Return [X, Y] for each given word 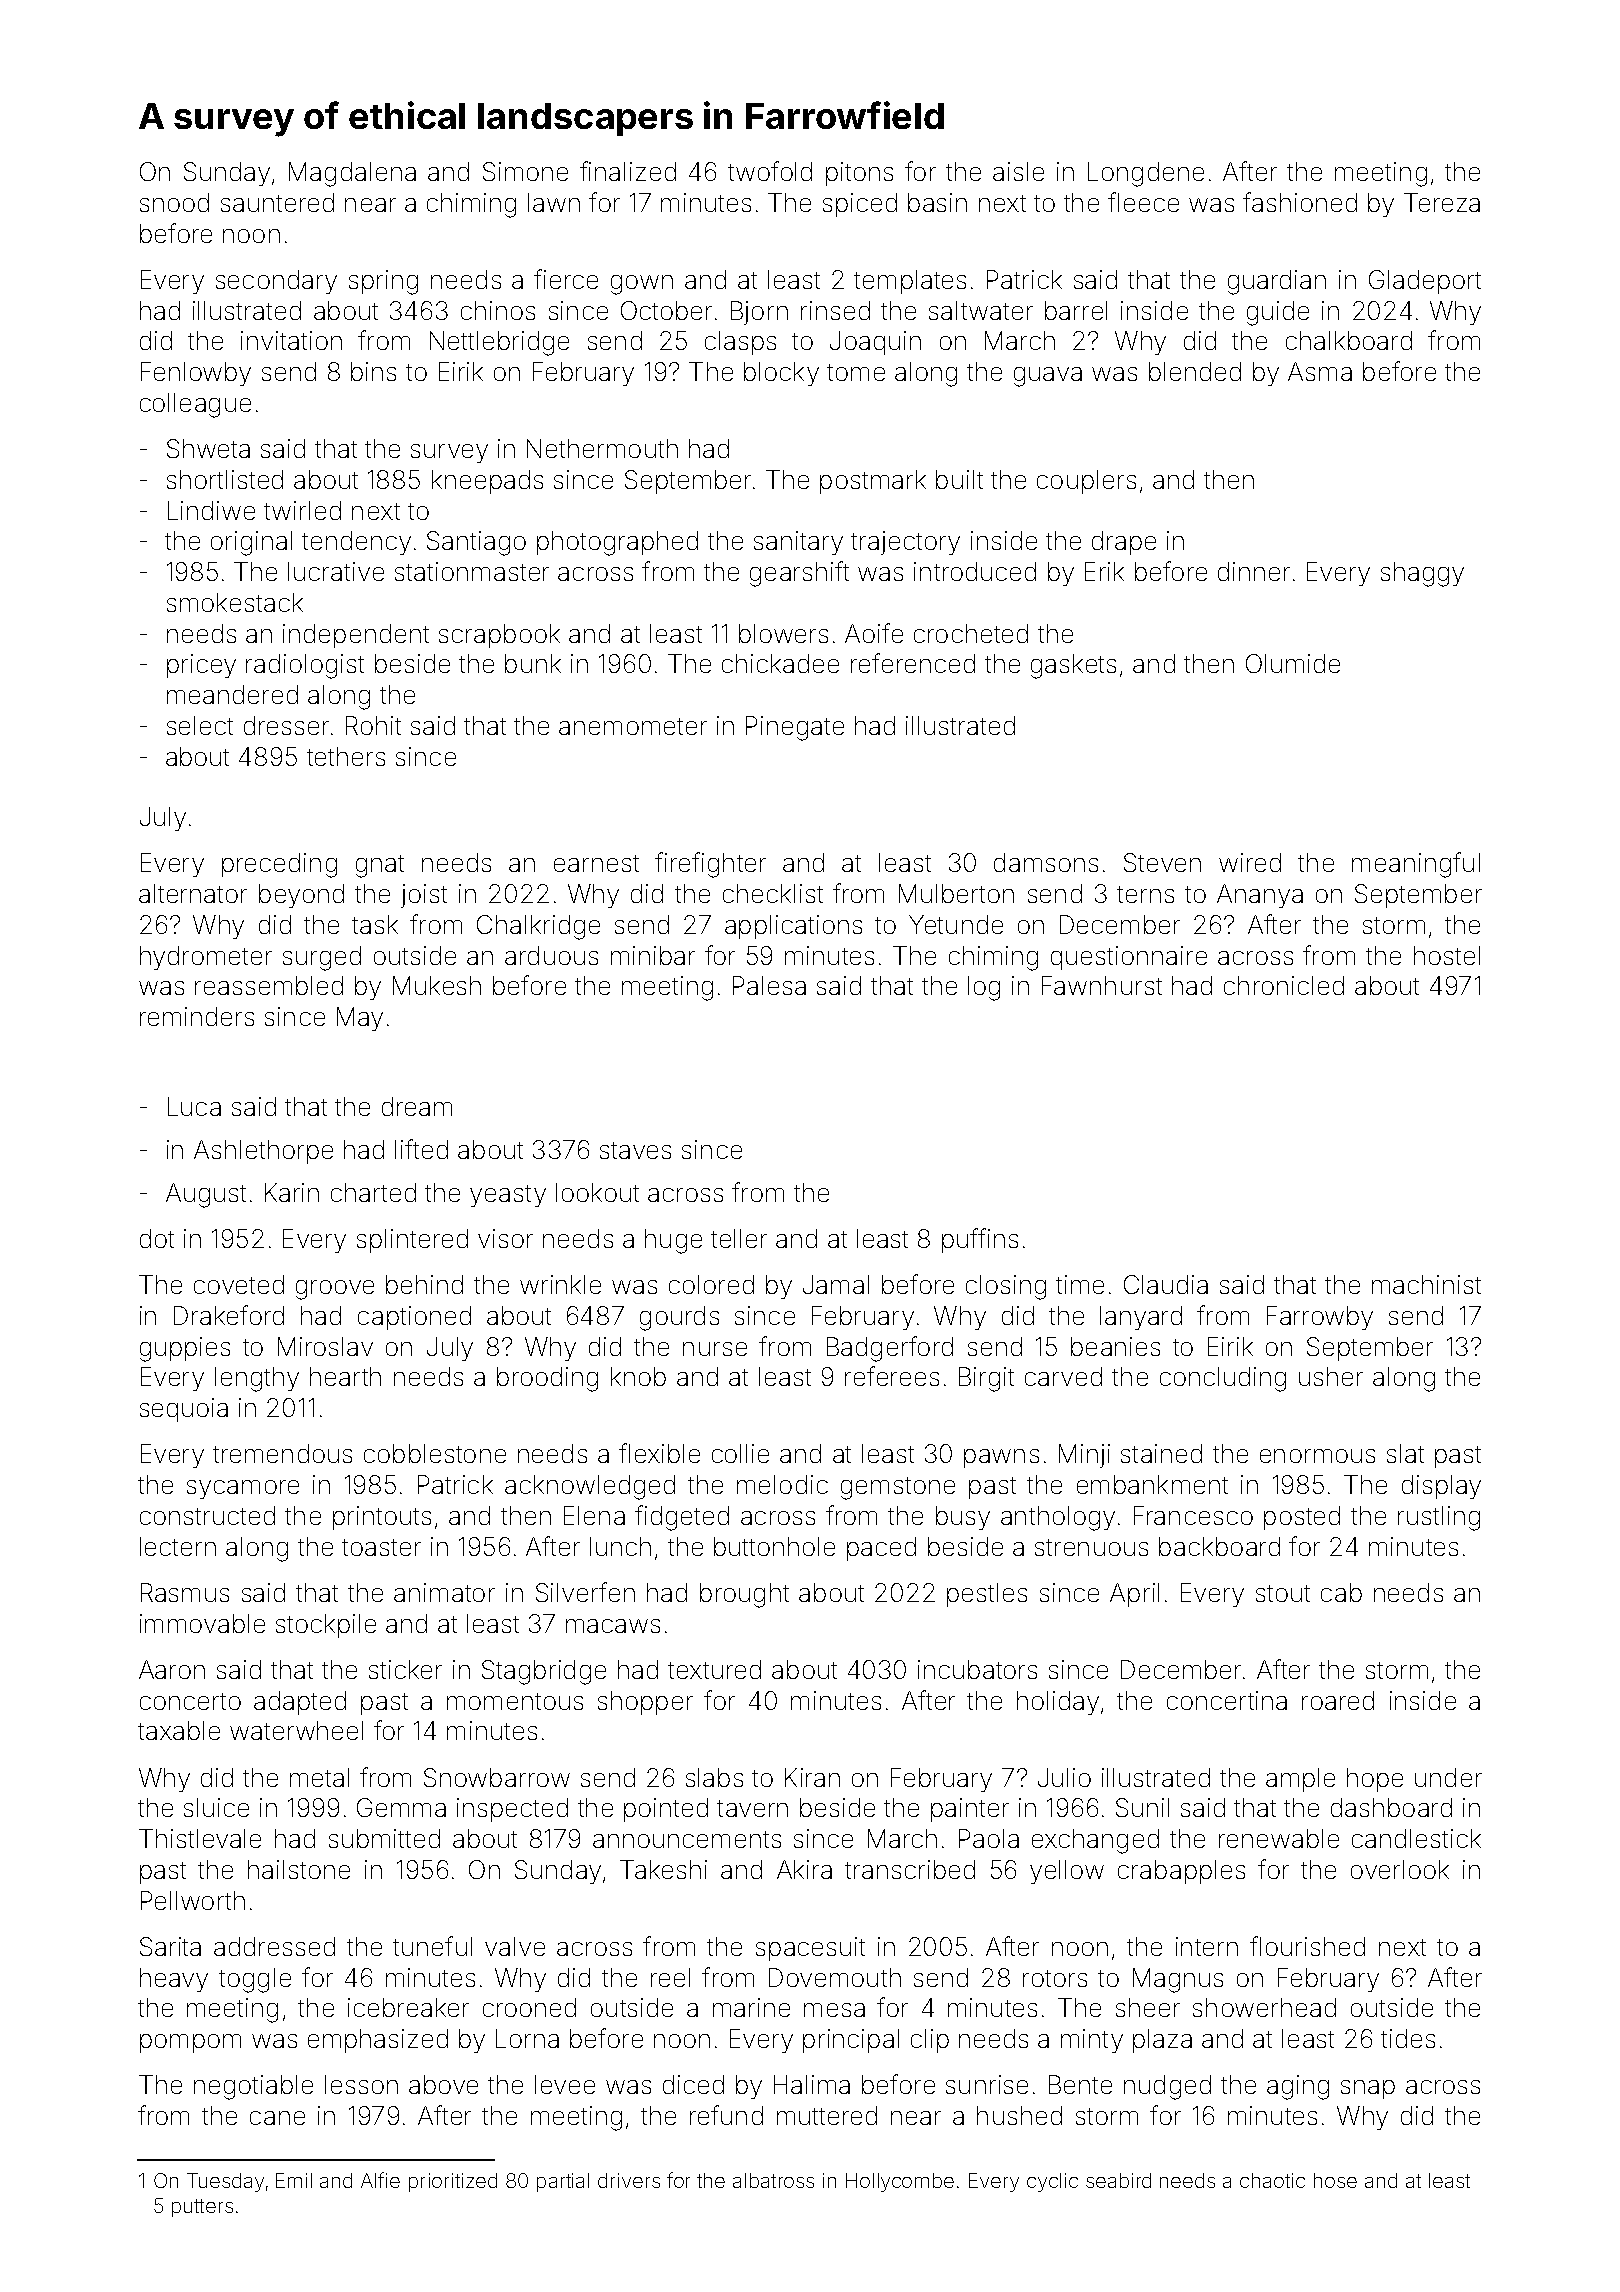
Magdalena [352, 174]
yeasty [508, 1196]
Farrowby [1320, 1318]
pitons [859, 174]
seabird [1118, 2180]
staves [635, 1150]
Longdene [1146, 174]
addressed [274, 1946]
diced [693, 2084]
